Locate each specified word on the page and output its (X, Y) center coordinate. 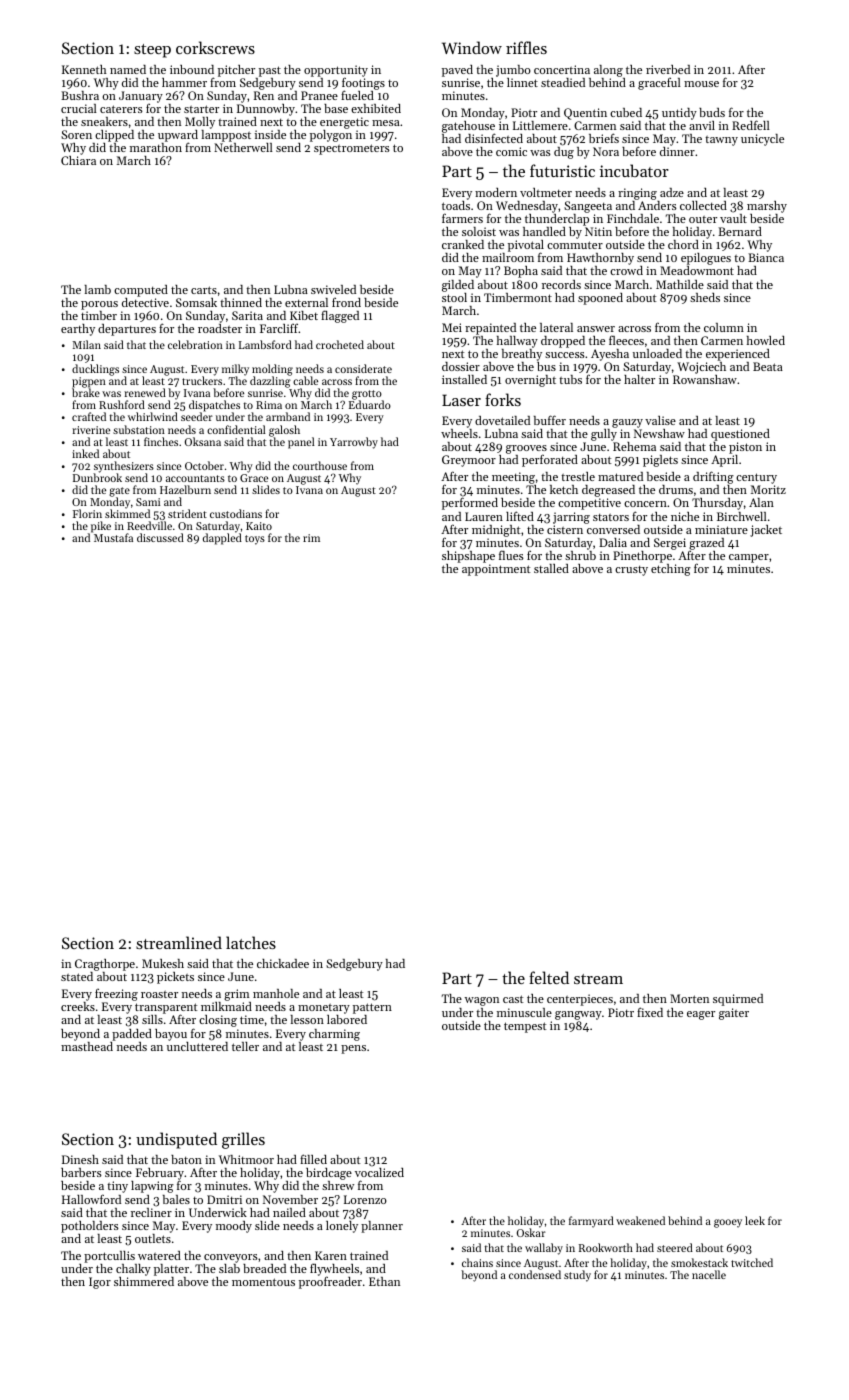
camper (749, 558)
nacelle (709, 1274)
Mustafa (113, 538)
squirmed (738, 1000)
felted (549, 977)
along (608, 71)
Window (472, 47)
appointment (496, 570)
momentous (263, 1282)
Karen (331, 1255)
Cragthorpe (105, 965)
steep (152, 51)
